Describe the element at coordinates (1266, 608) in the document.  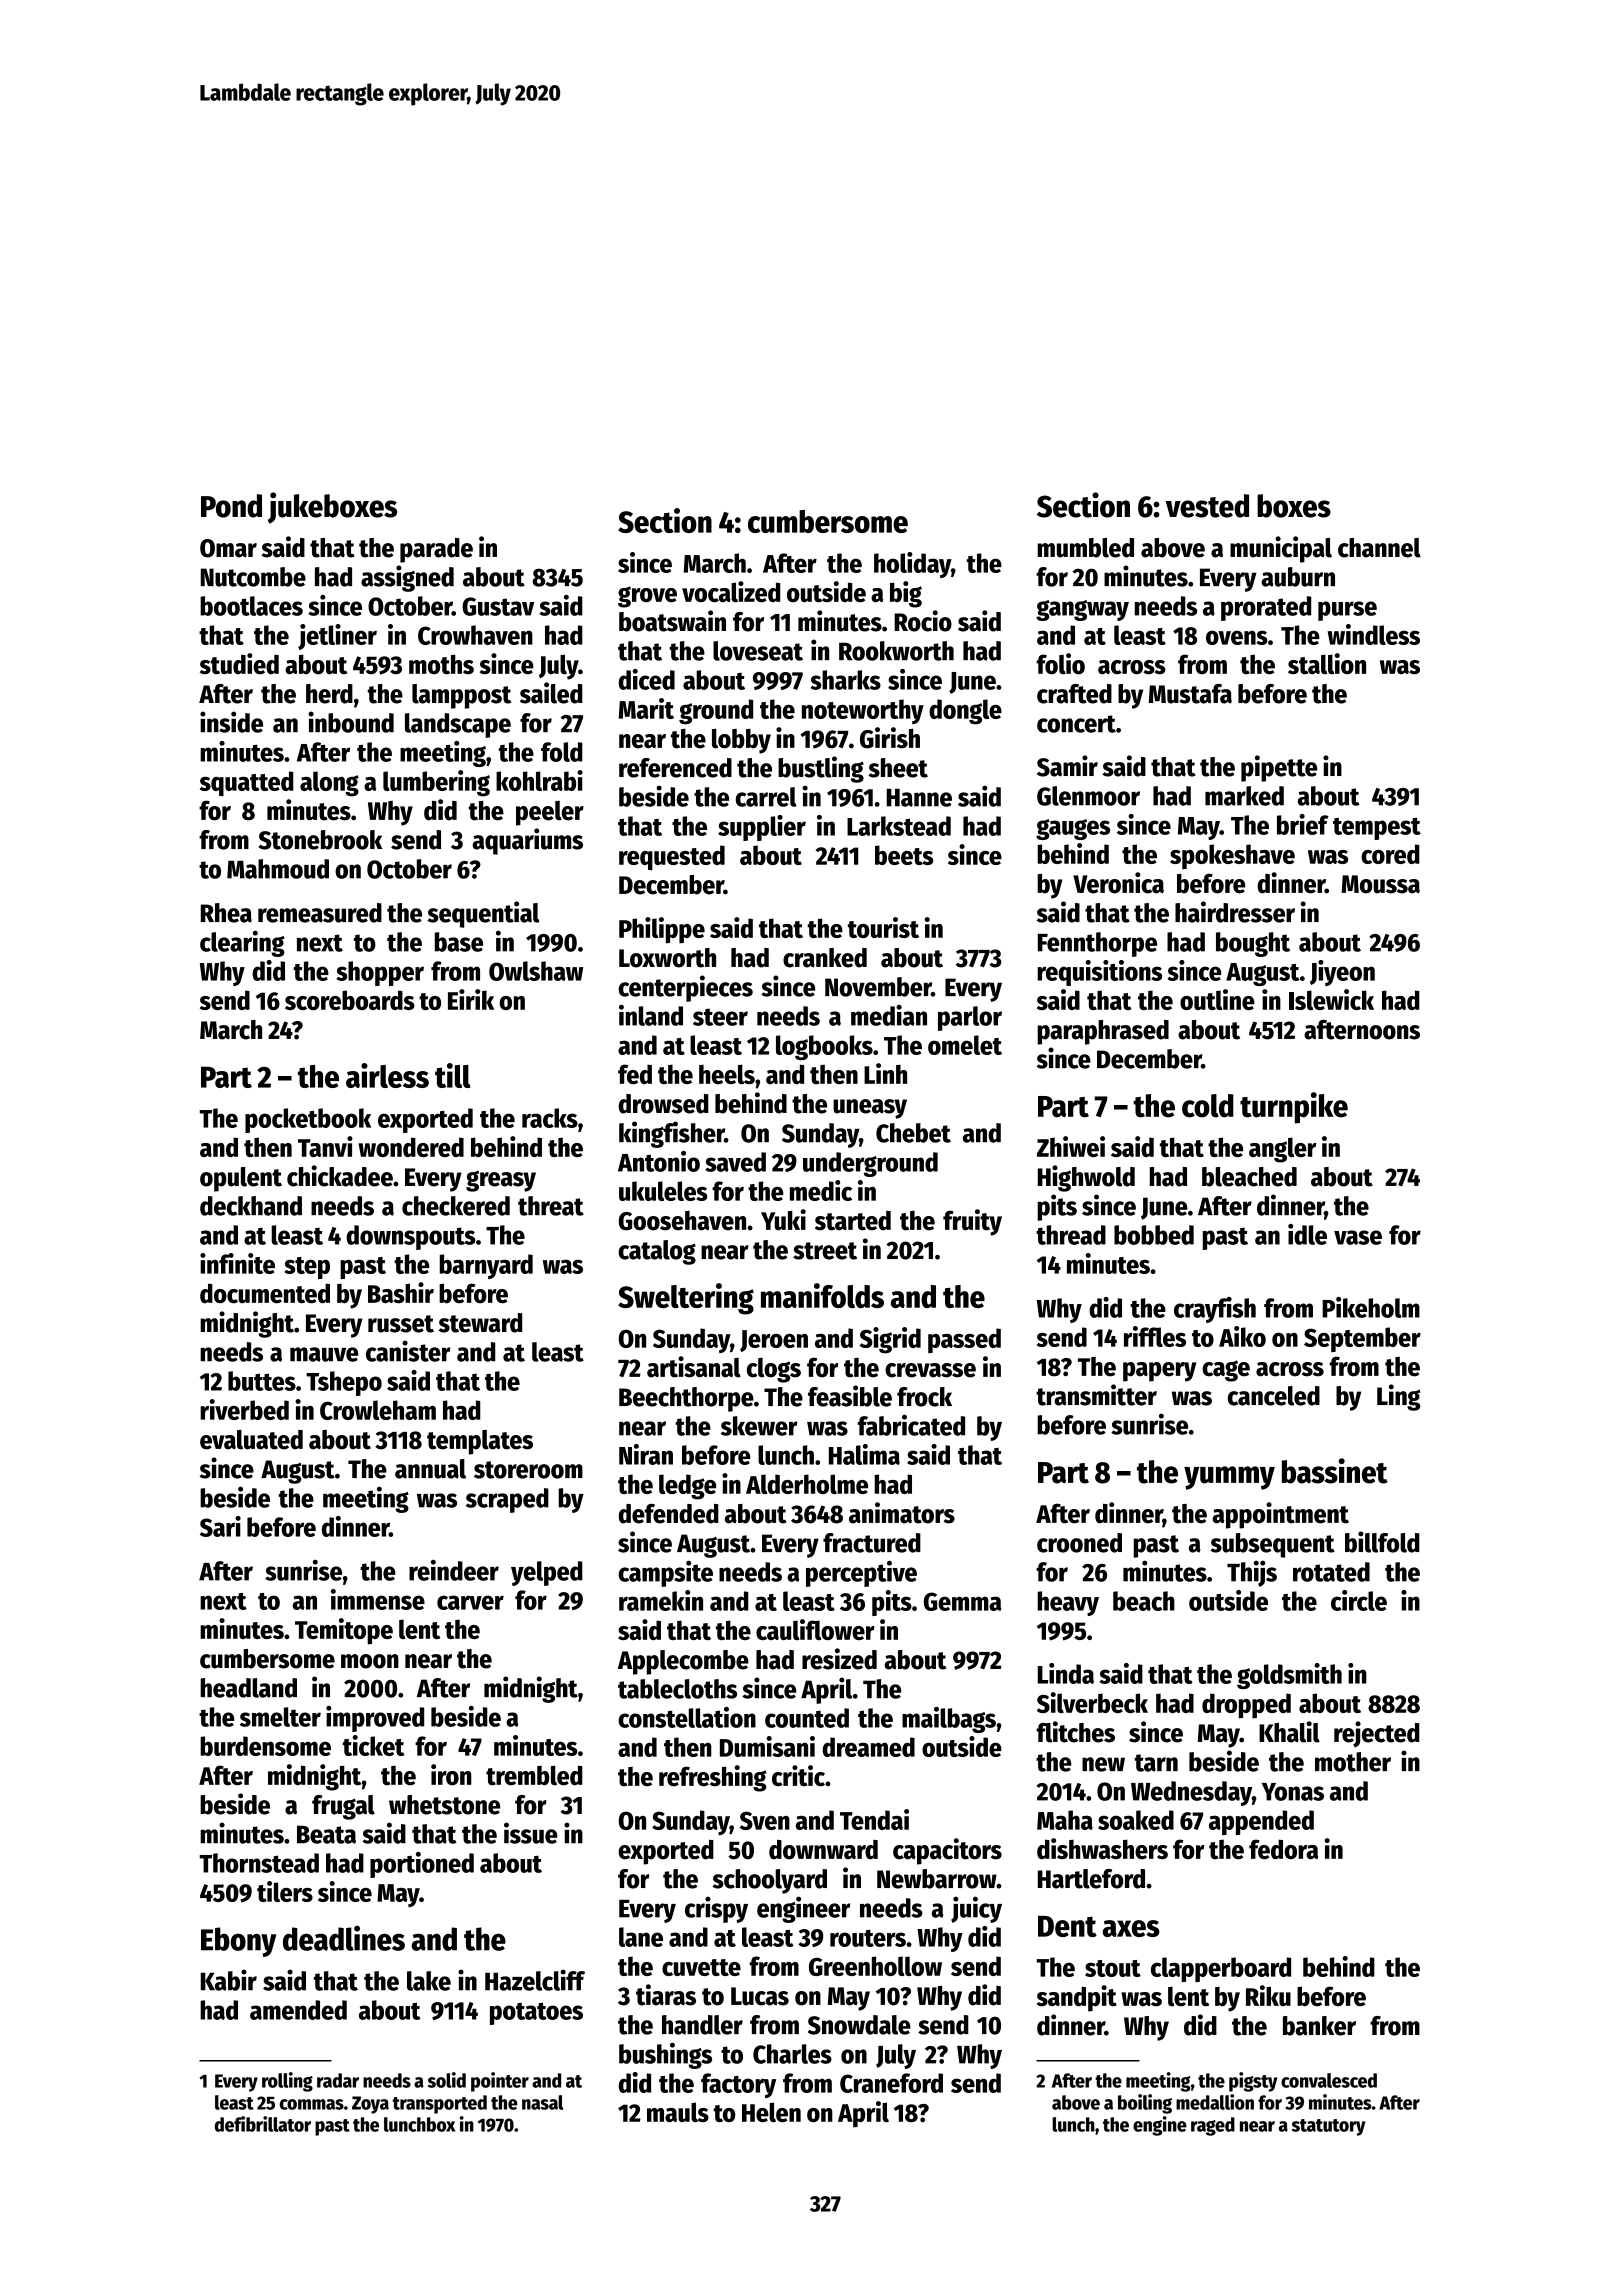
I see `prorated` at that location.
